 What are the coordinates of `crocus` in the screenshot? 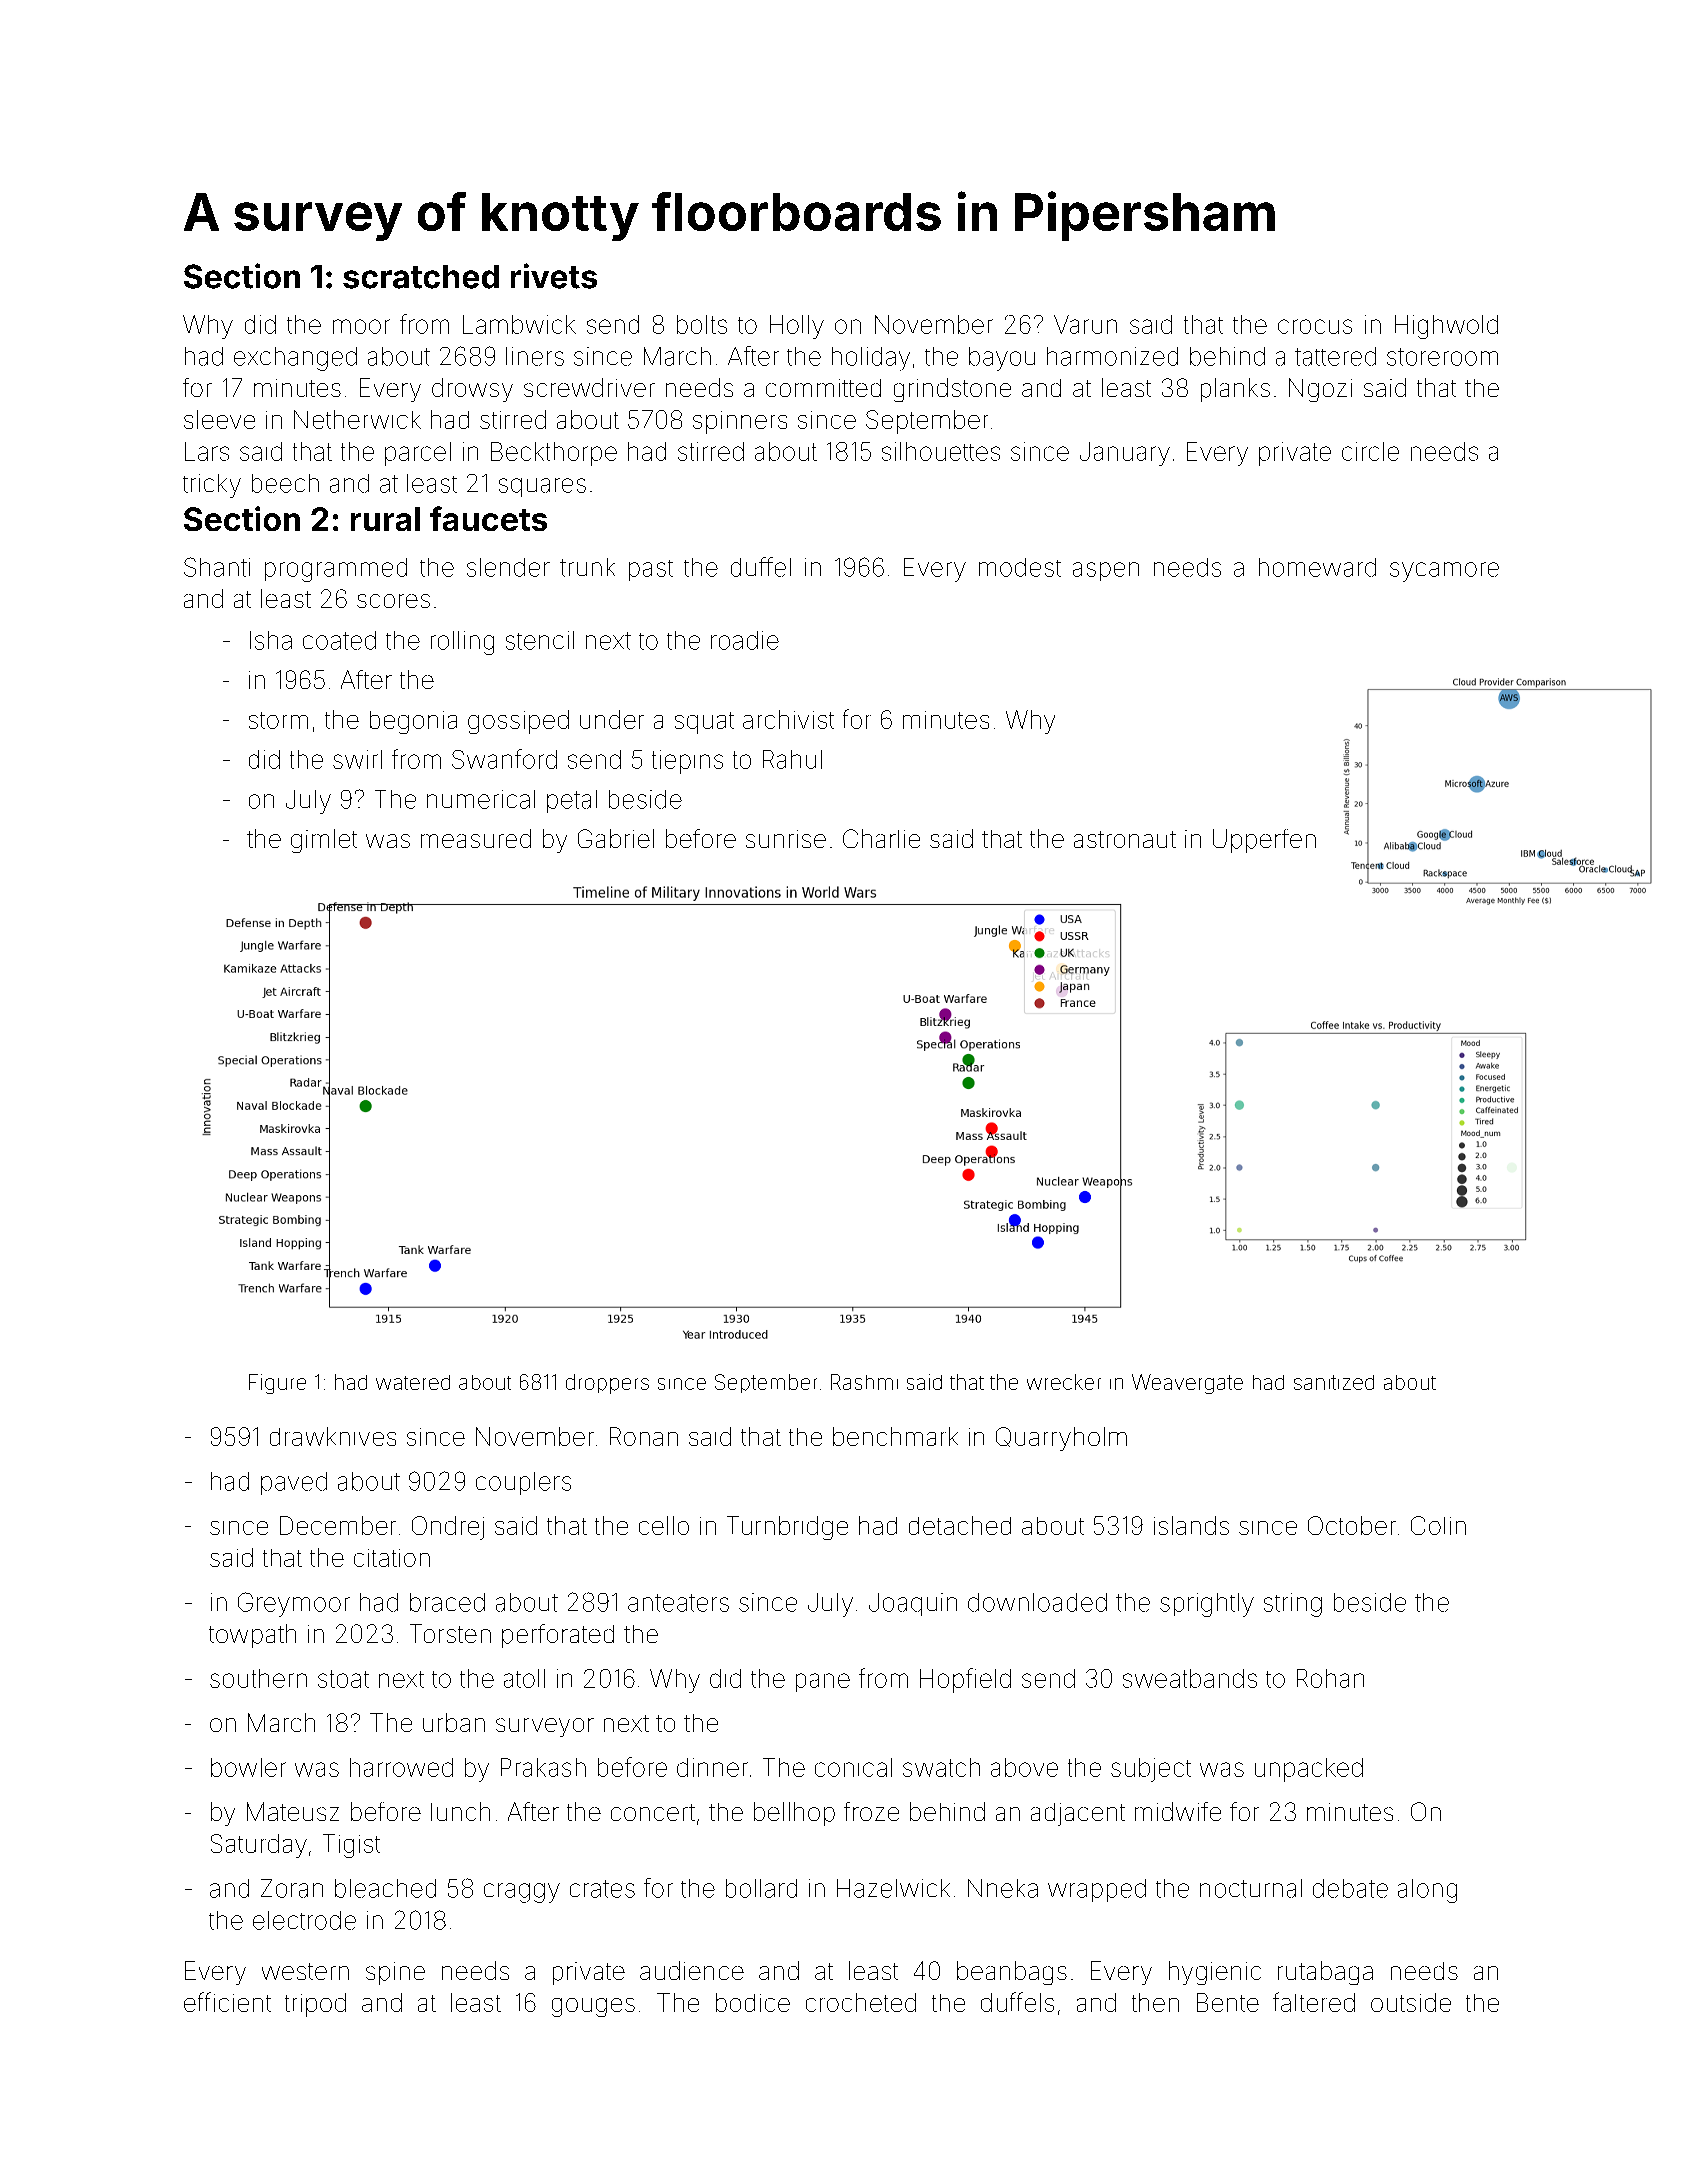 It's located at (1315, 326).
